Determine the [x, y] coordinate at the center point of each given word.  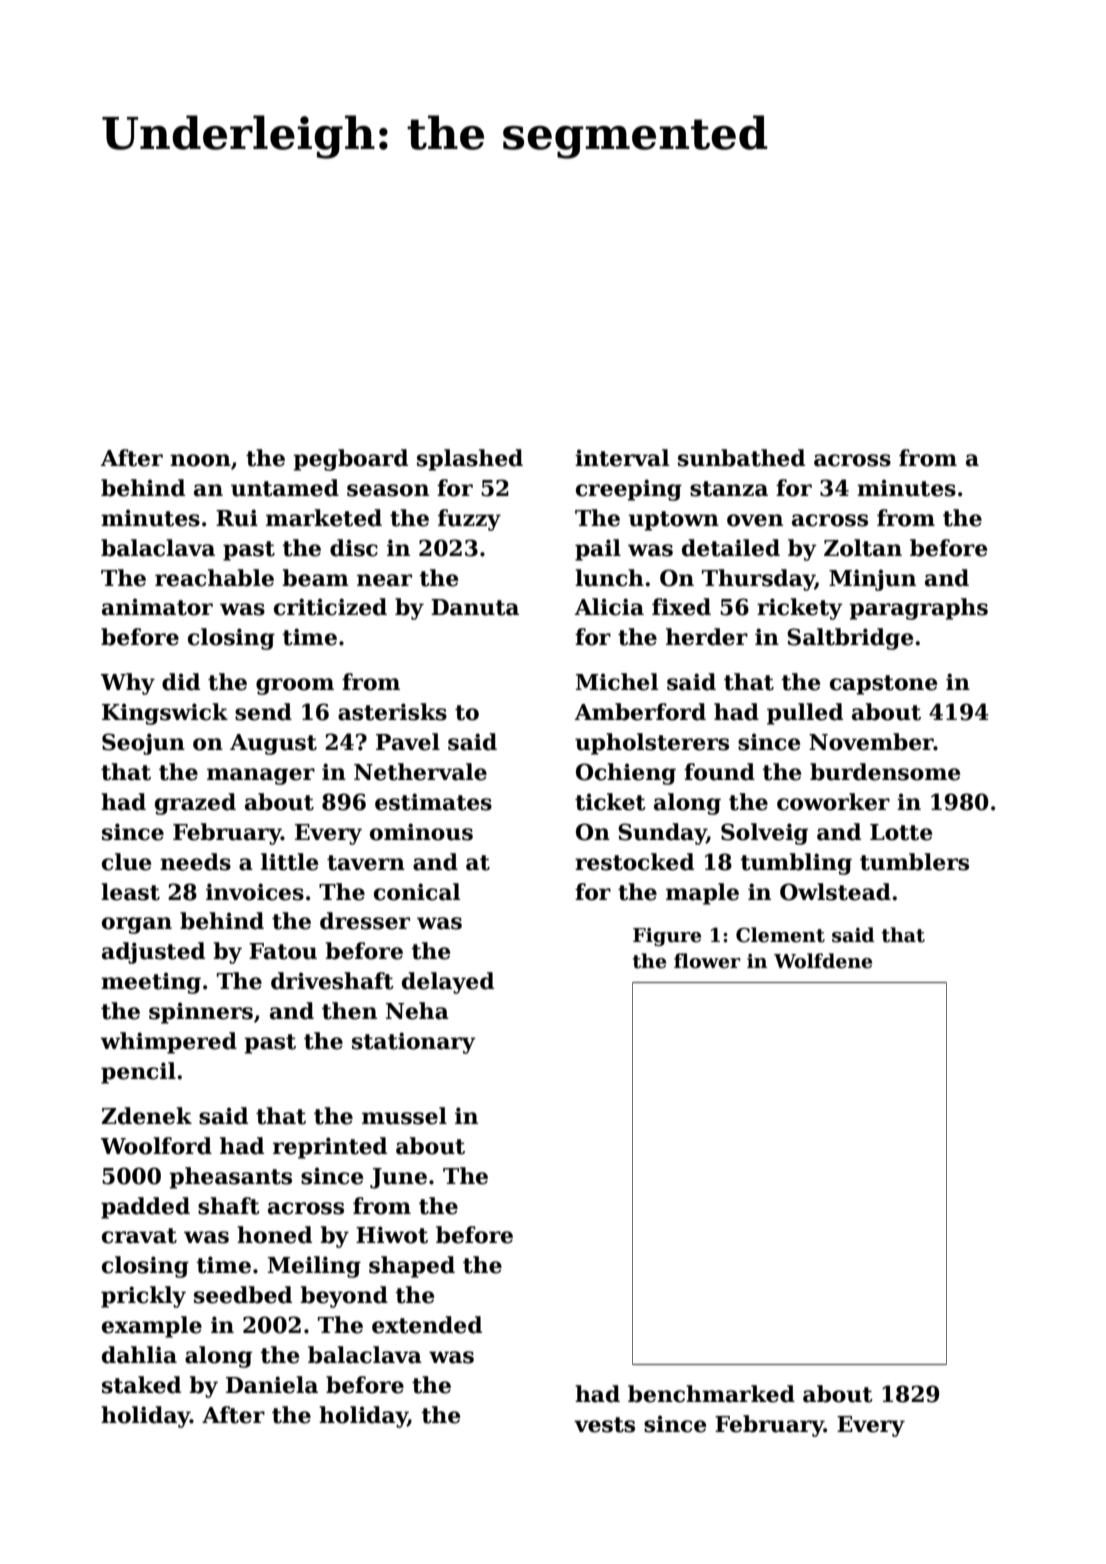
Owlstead [835, 892]
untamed [285, 488]
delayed [448, 983]
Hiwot [392, 1235]
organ [137, 925]
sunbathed [741, 458]
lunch [609, 578]
